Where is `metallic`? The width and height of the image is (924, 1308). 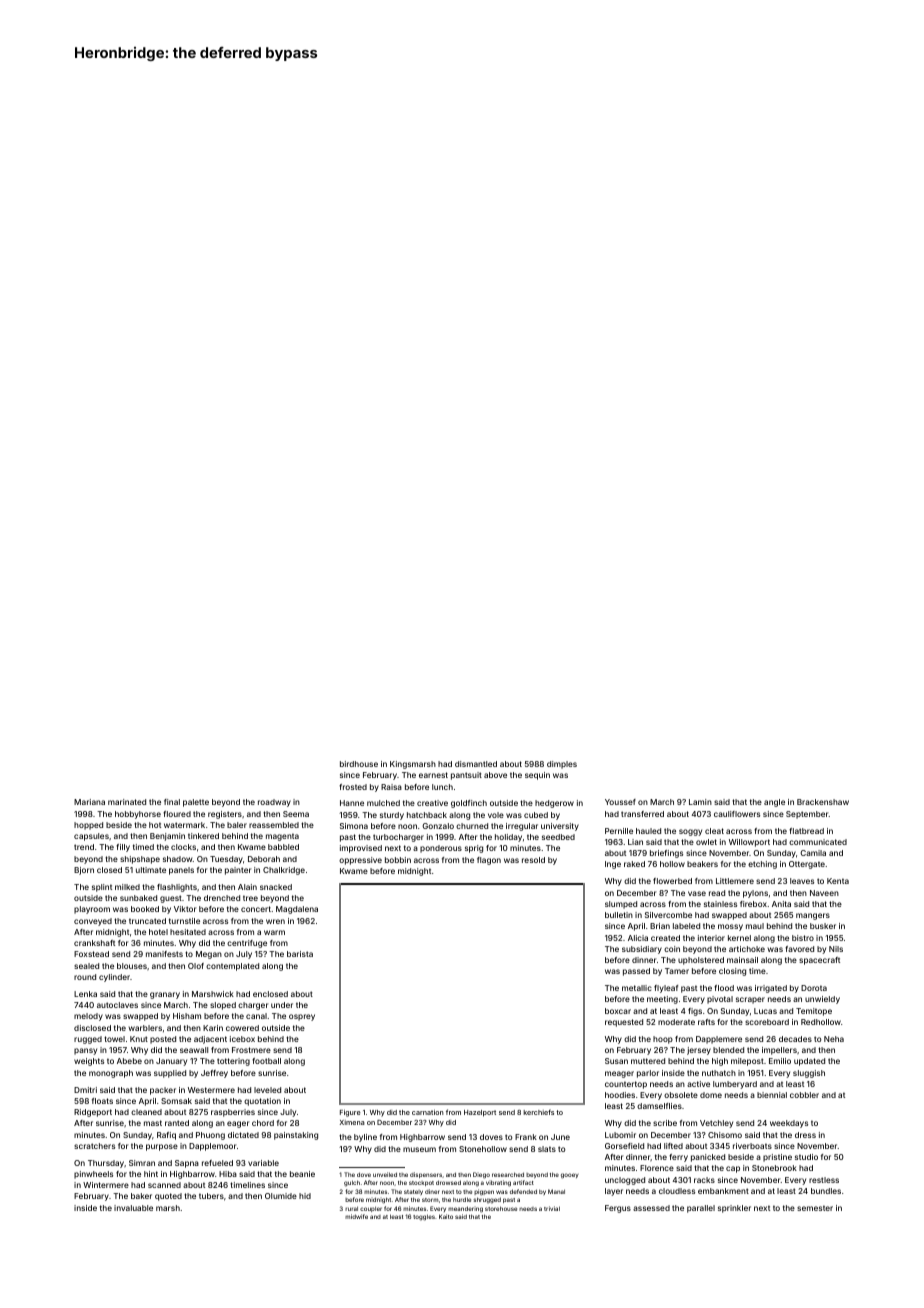 metallic is located at coordinates (637, 988).
